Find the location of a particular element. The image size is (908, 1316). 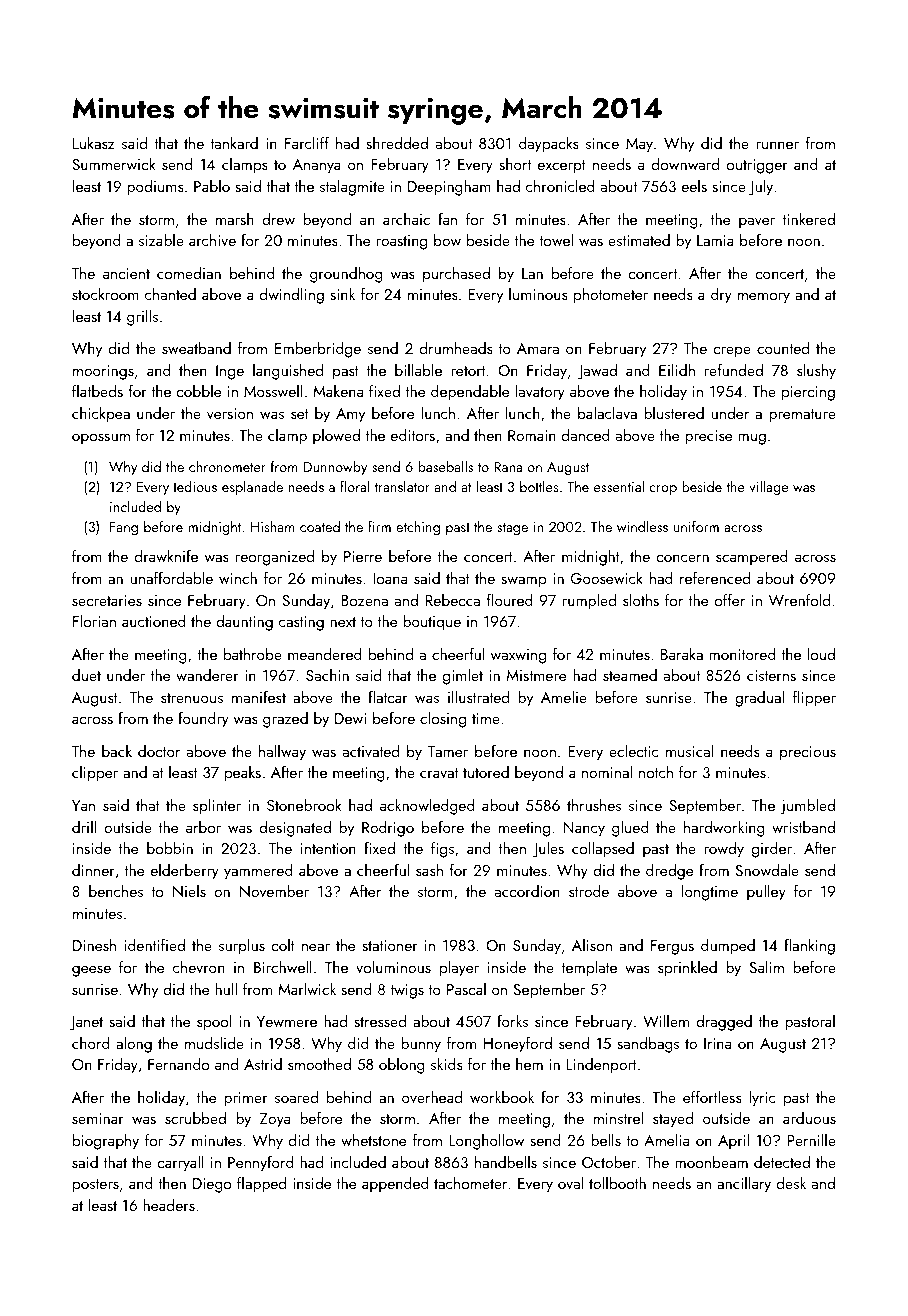

Lamia is located at coordinates (715, 240).
